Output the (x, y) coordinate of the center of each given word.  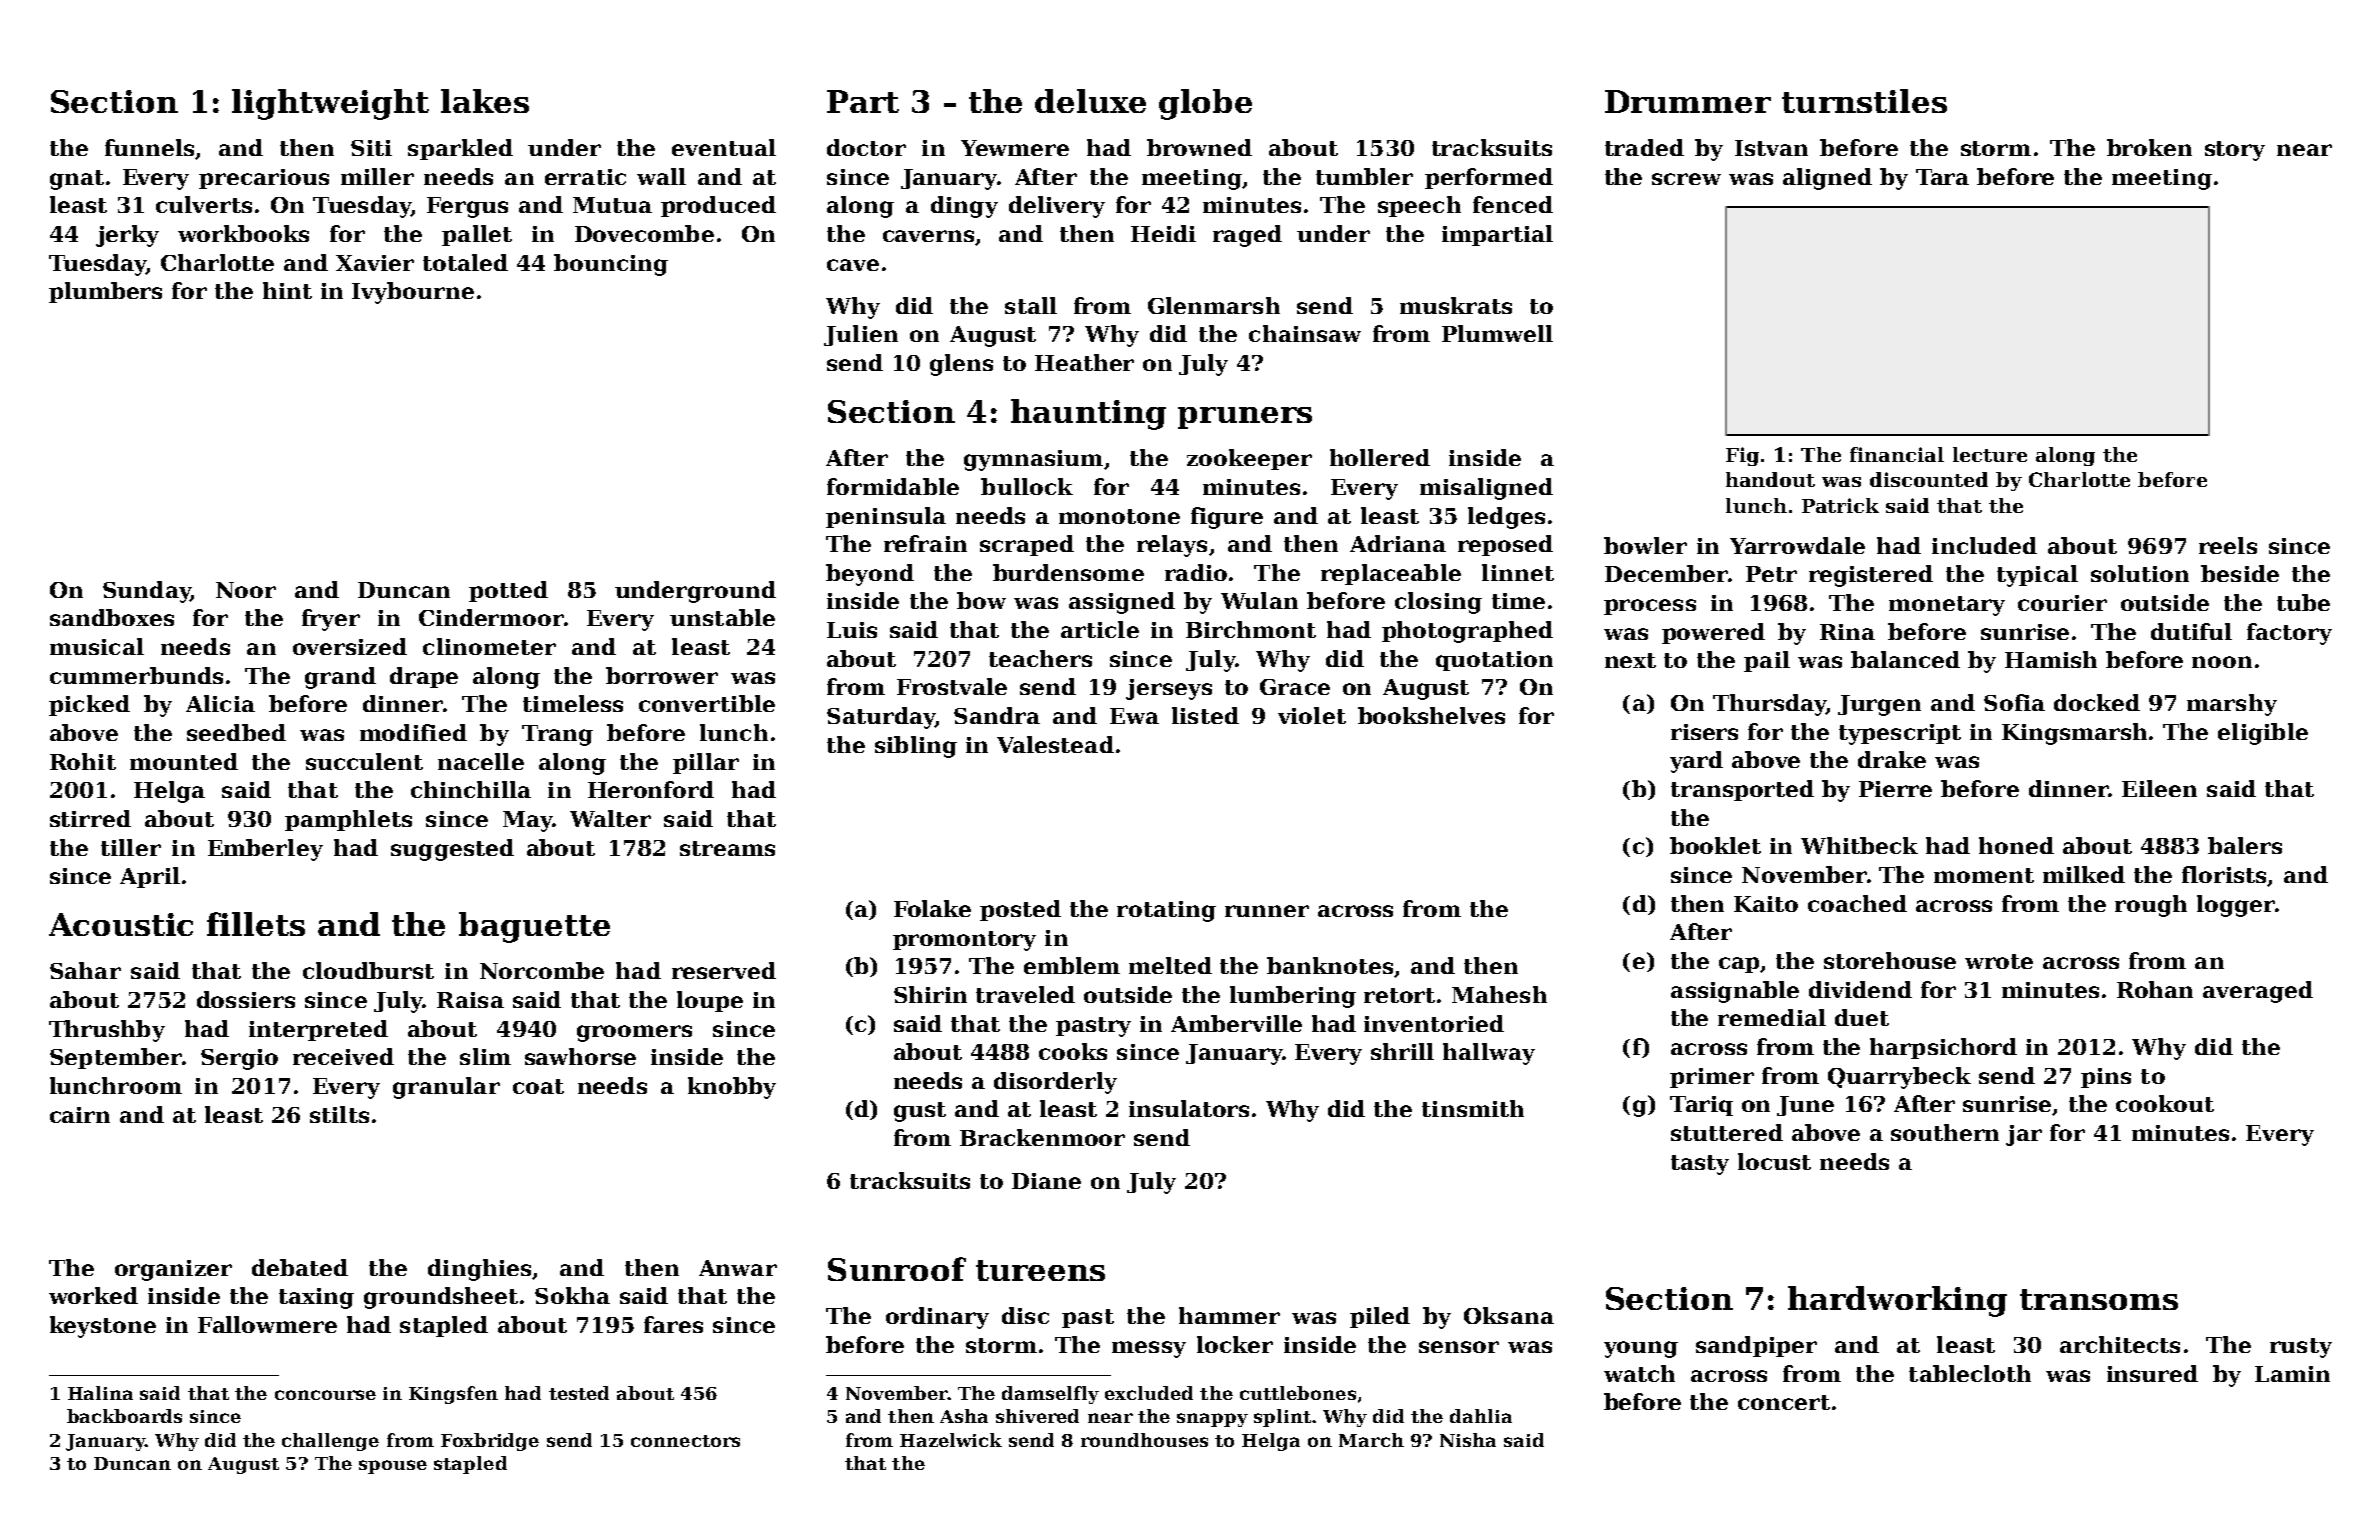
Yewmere (1015, 148)
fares (673, 1324)
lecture (1990, 454)
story (2235, 151)
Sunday (147, 592)
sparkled (460, 149)
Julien (861, 335)
